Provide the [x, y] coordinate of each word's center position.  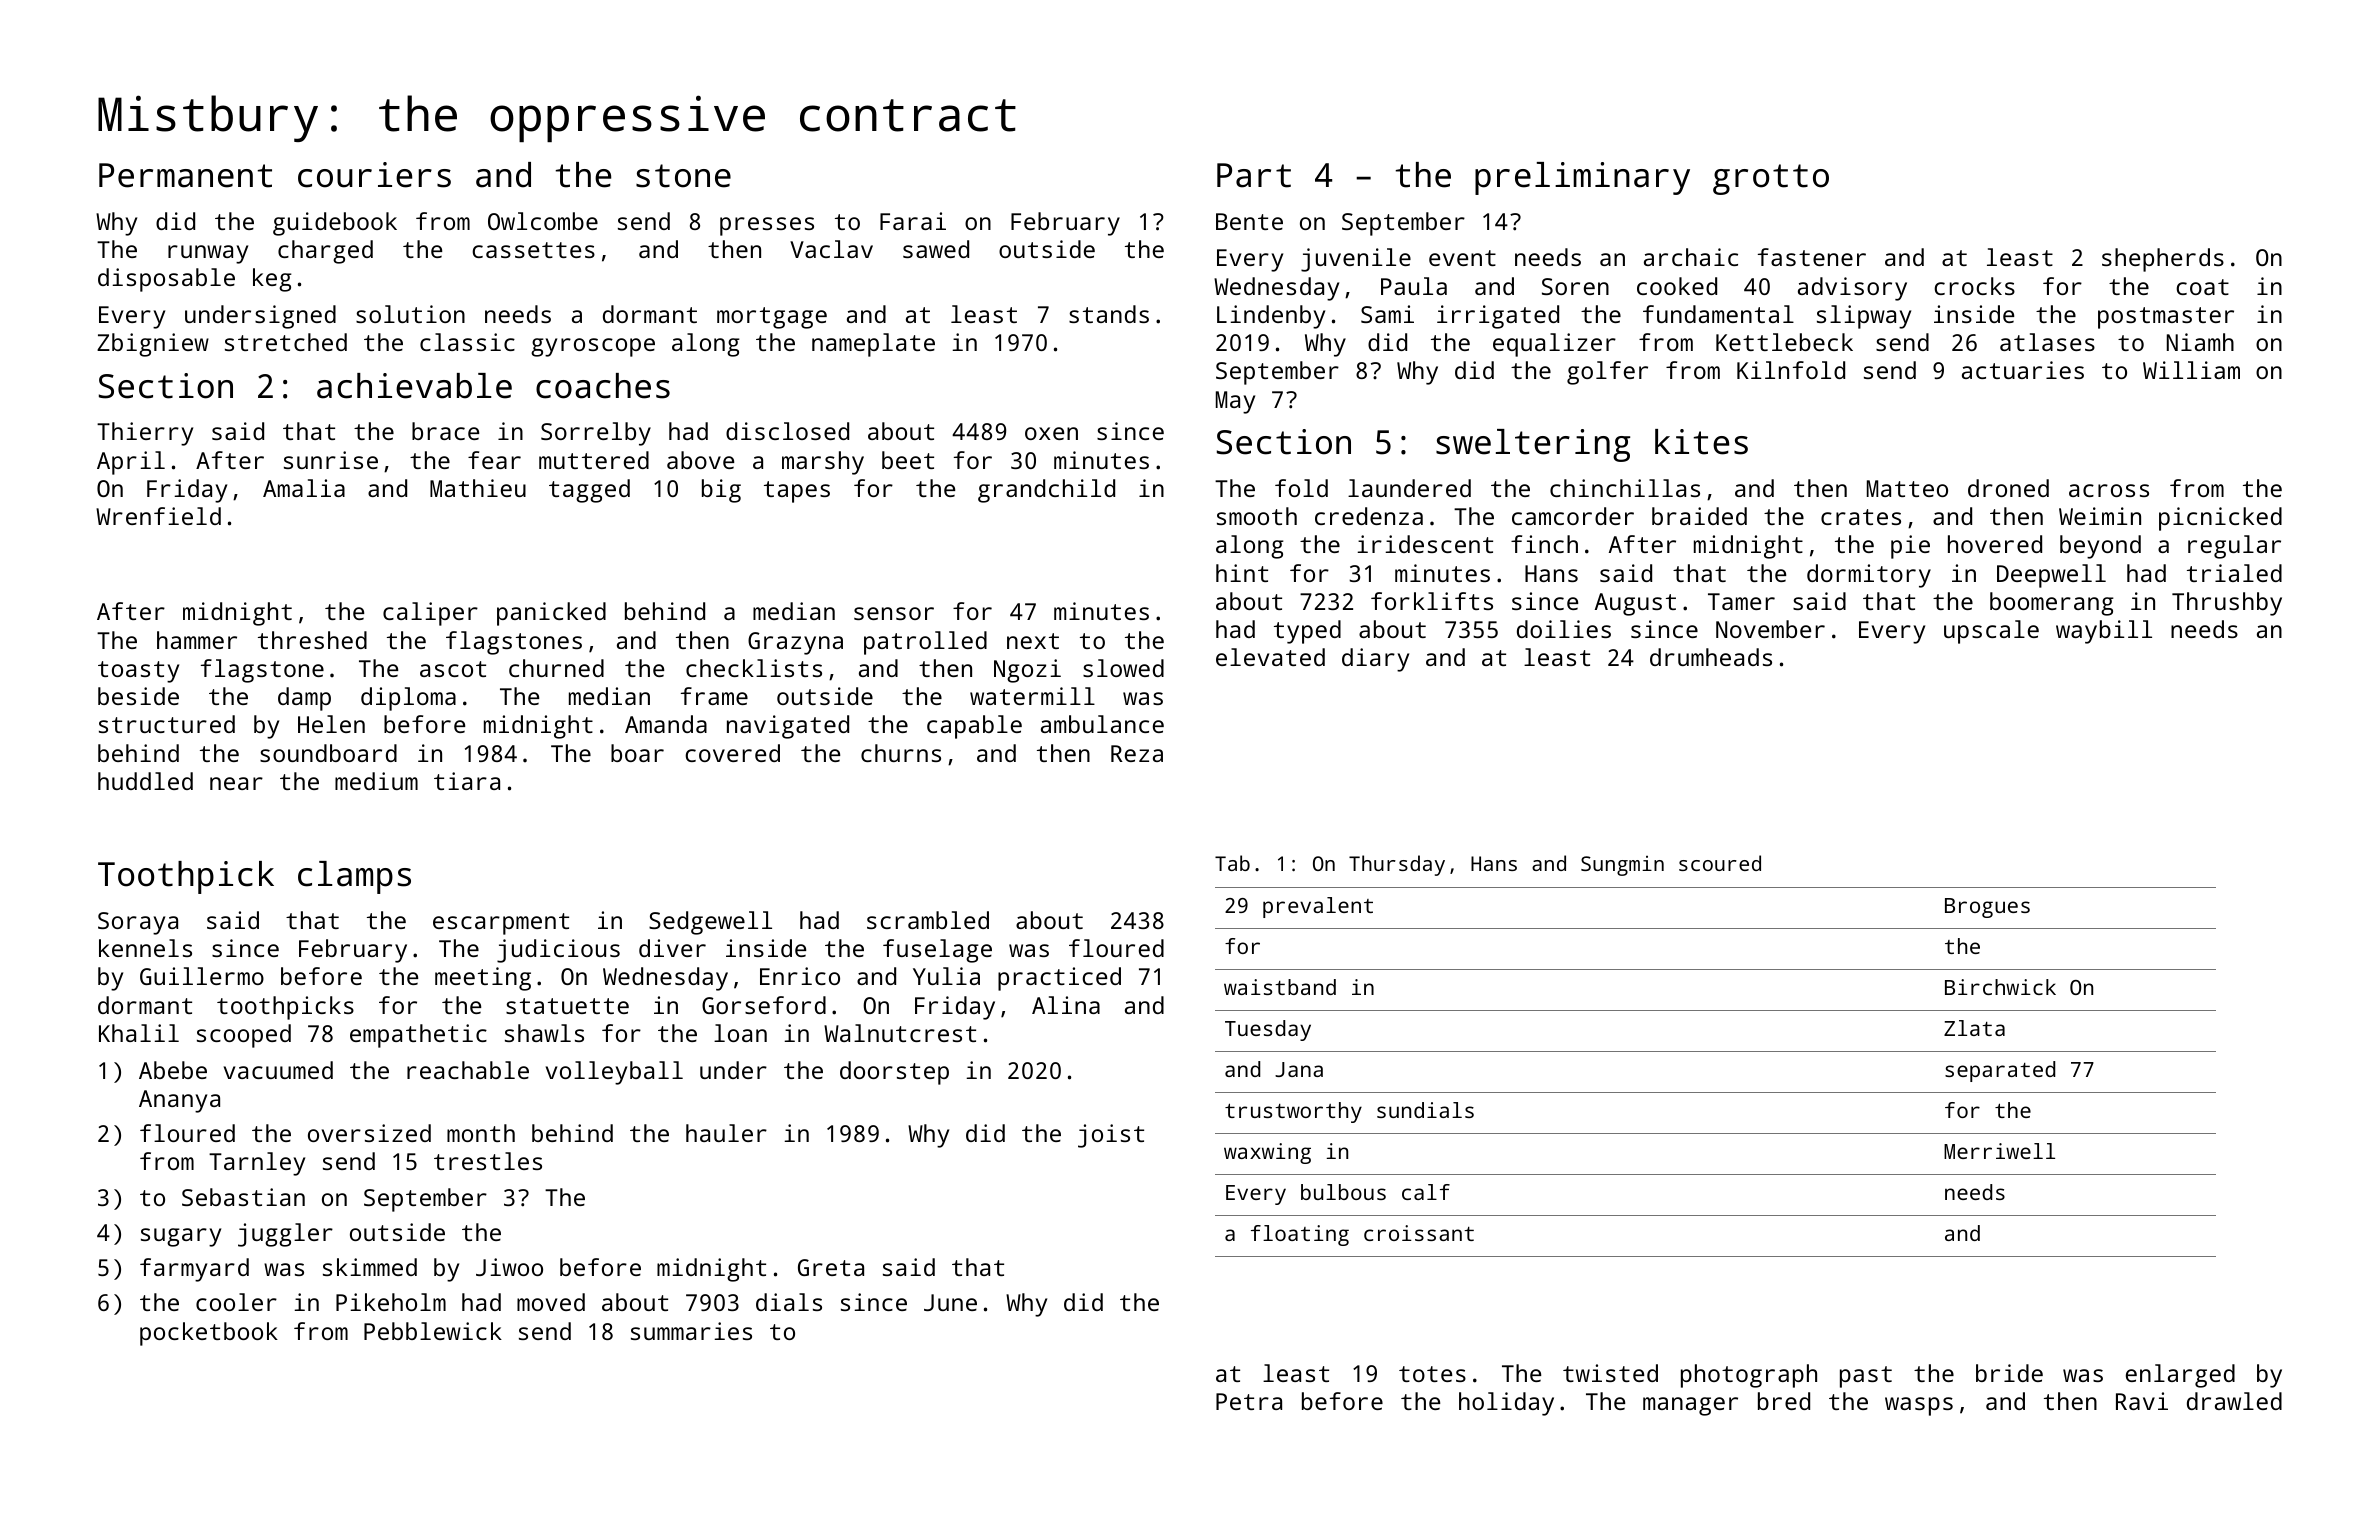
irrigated [1498, 317]
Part [1254, 175]
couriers [374, 175]
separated [2000, 1071]
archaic [1691, 257]
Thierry [145, 434]
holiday [1506, 1404]
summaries [691, 1331]
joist [1111, 1136]
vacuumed [278, 1070]
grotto [1771, 179]
